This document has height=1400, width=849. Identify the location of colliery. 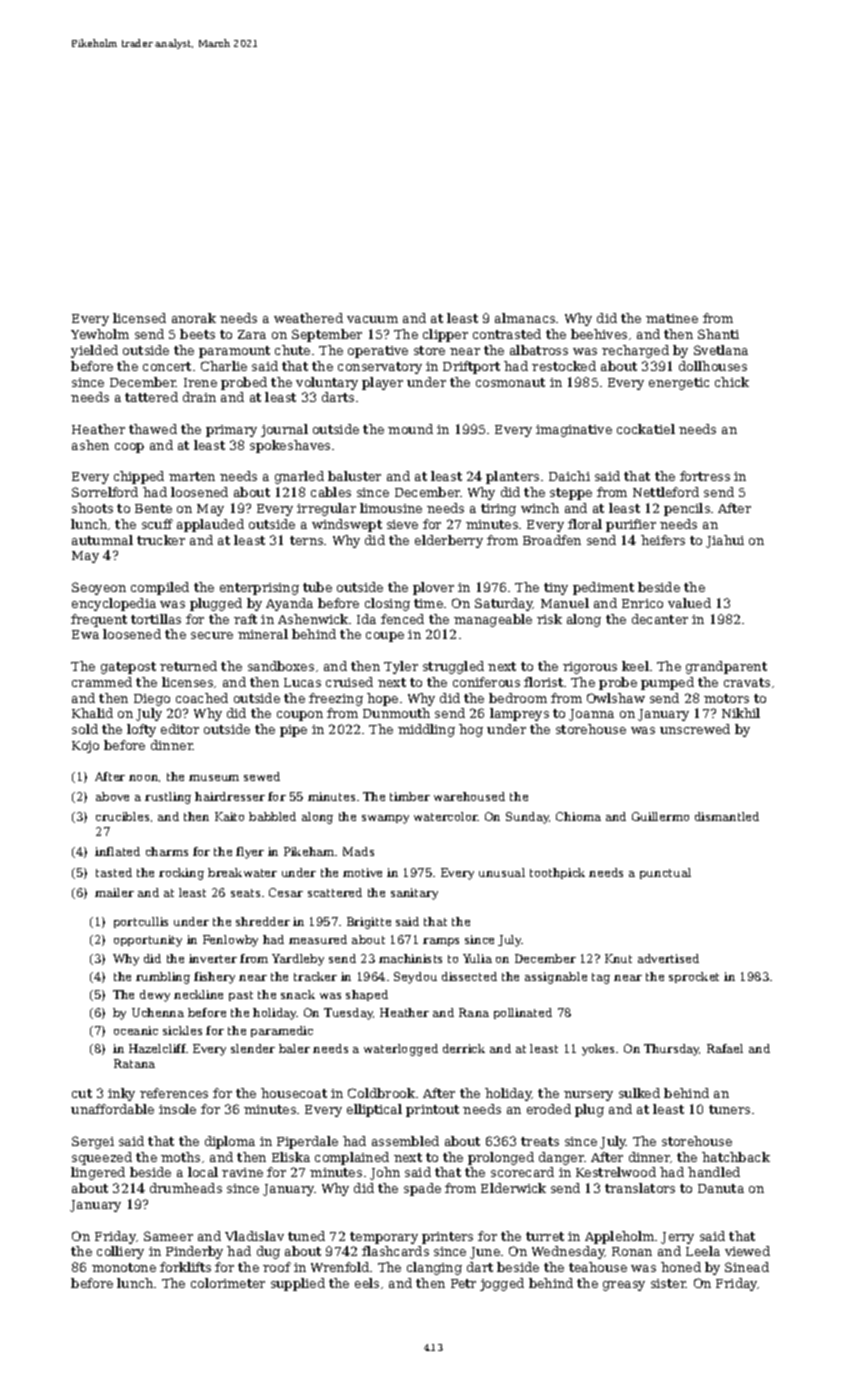
(120, 1252).
